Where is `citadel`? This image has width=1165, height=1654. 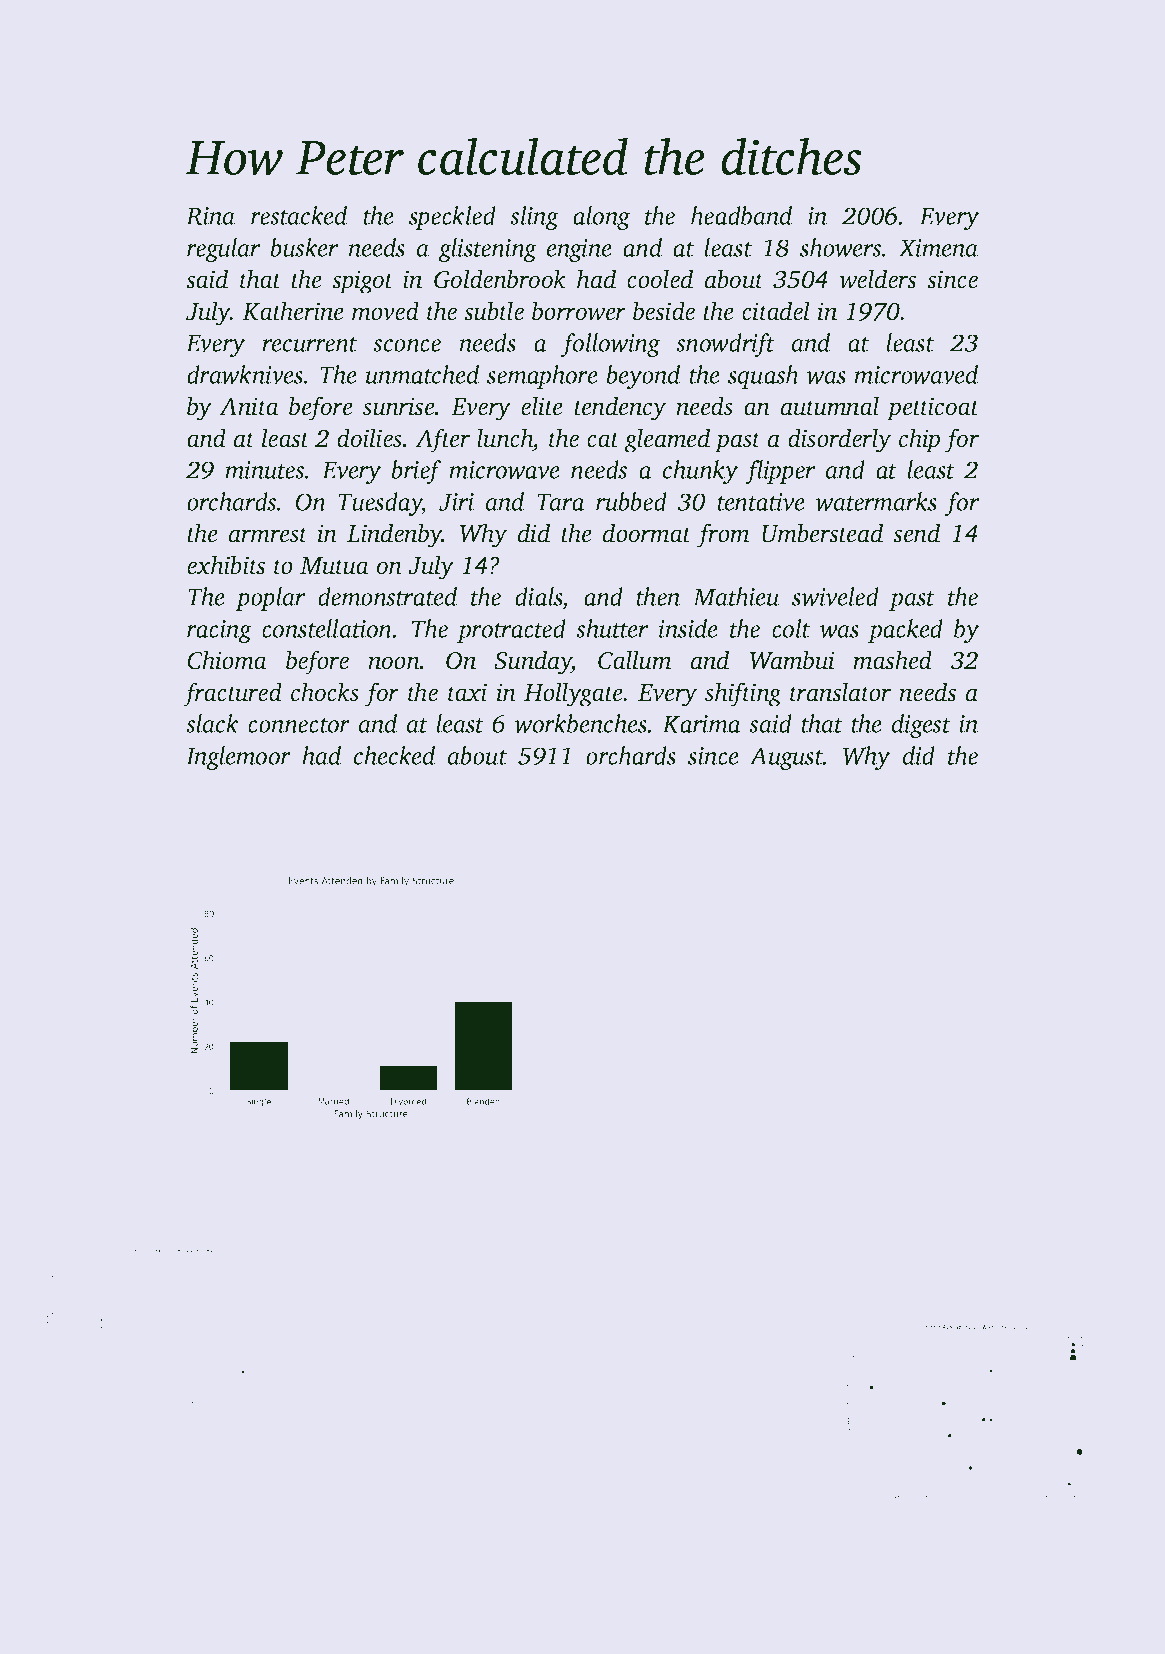
citadel is located at coordinates (776, 311).
